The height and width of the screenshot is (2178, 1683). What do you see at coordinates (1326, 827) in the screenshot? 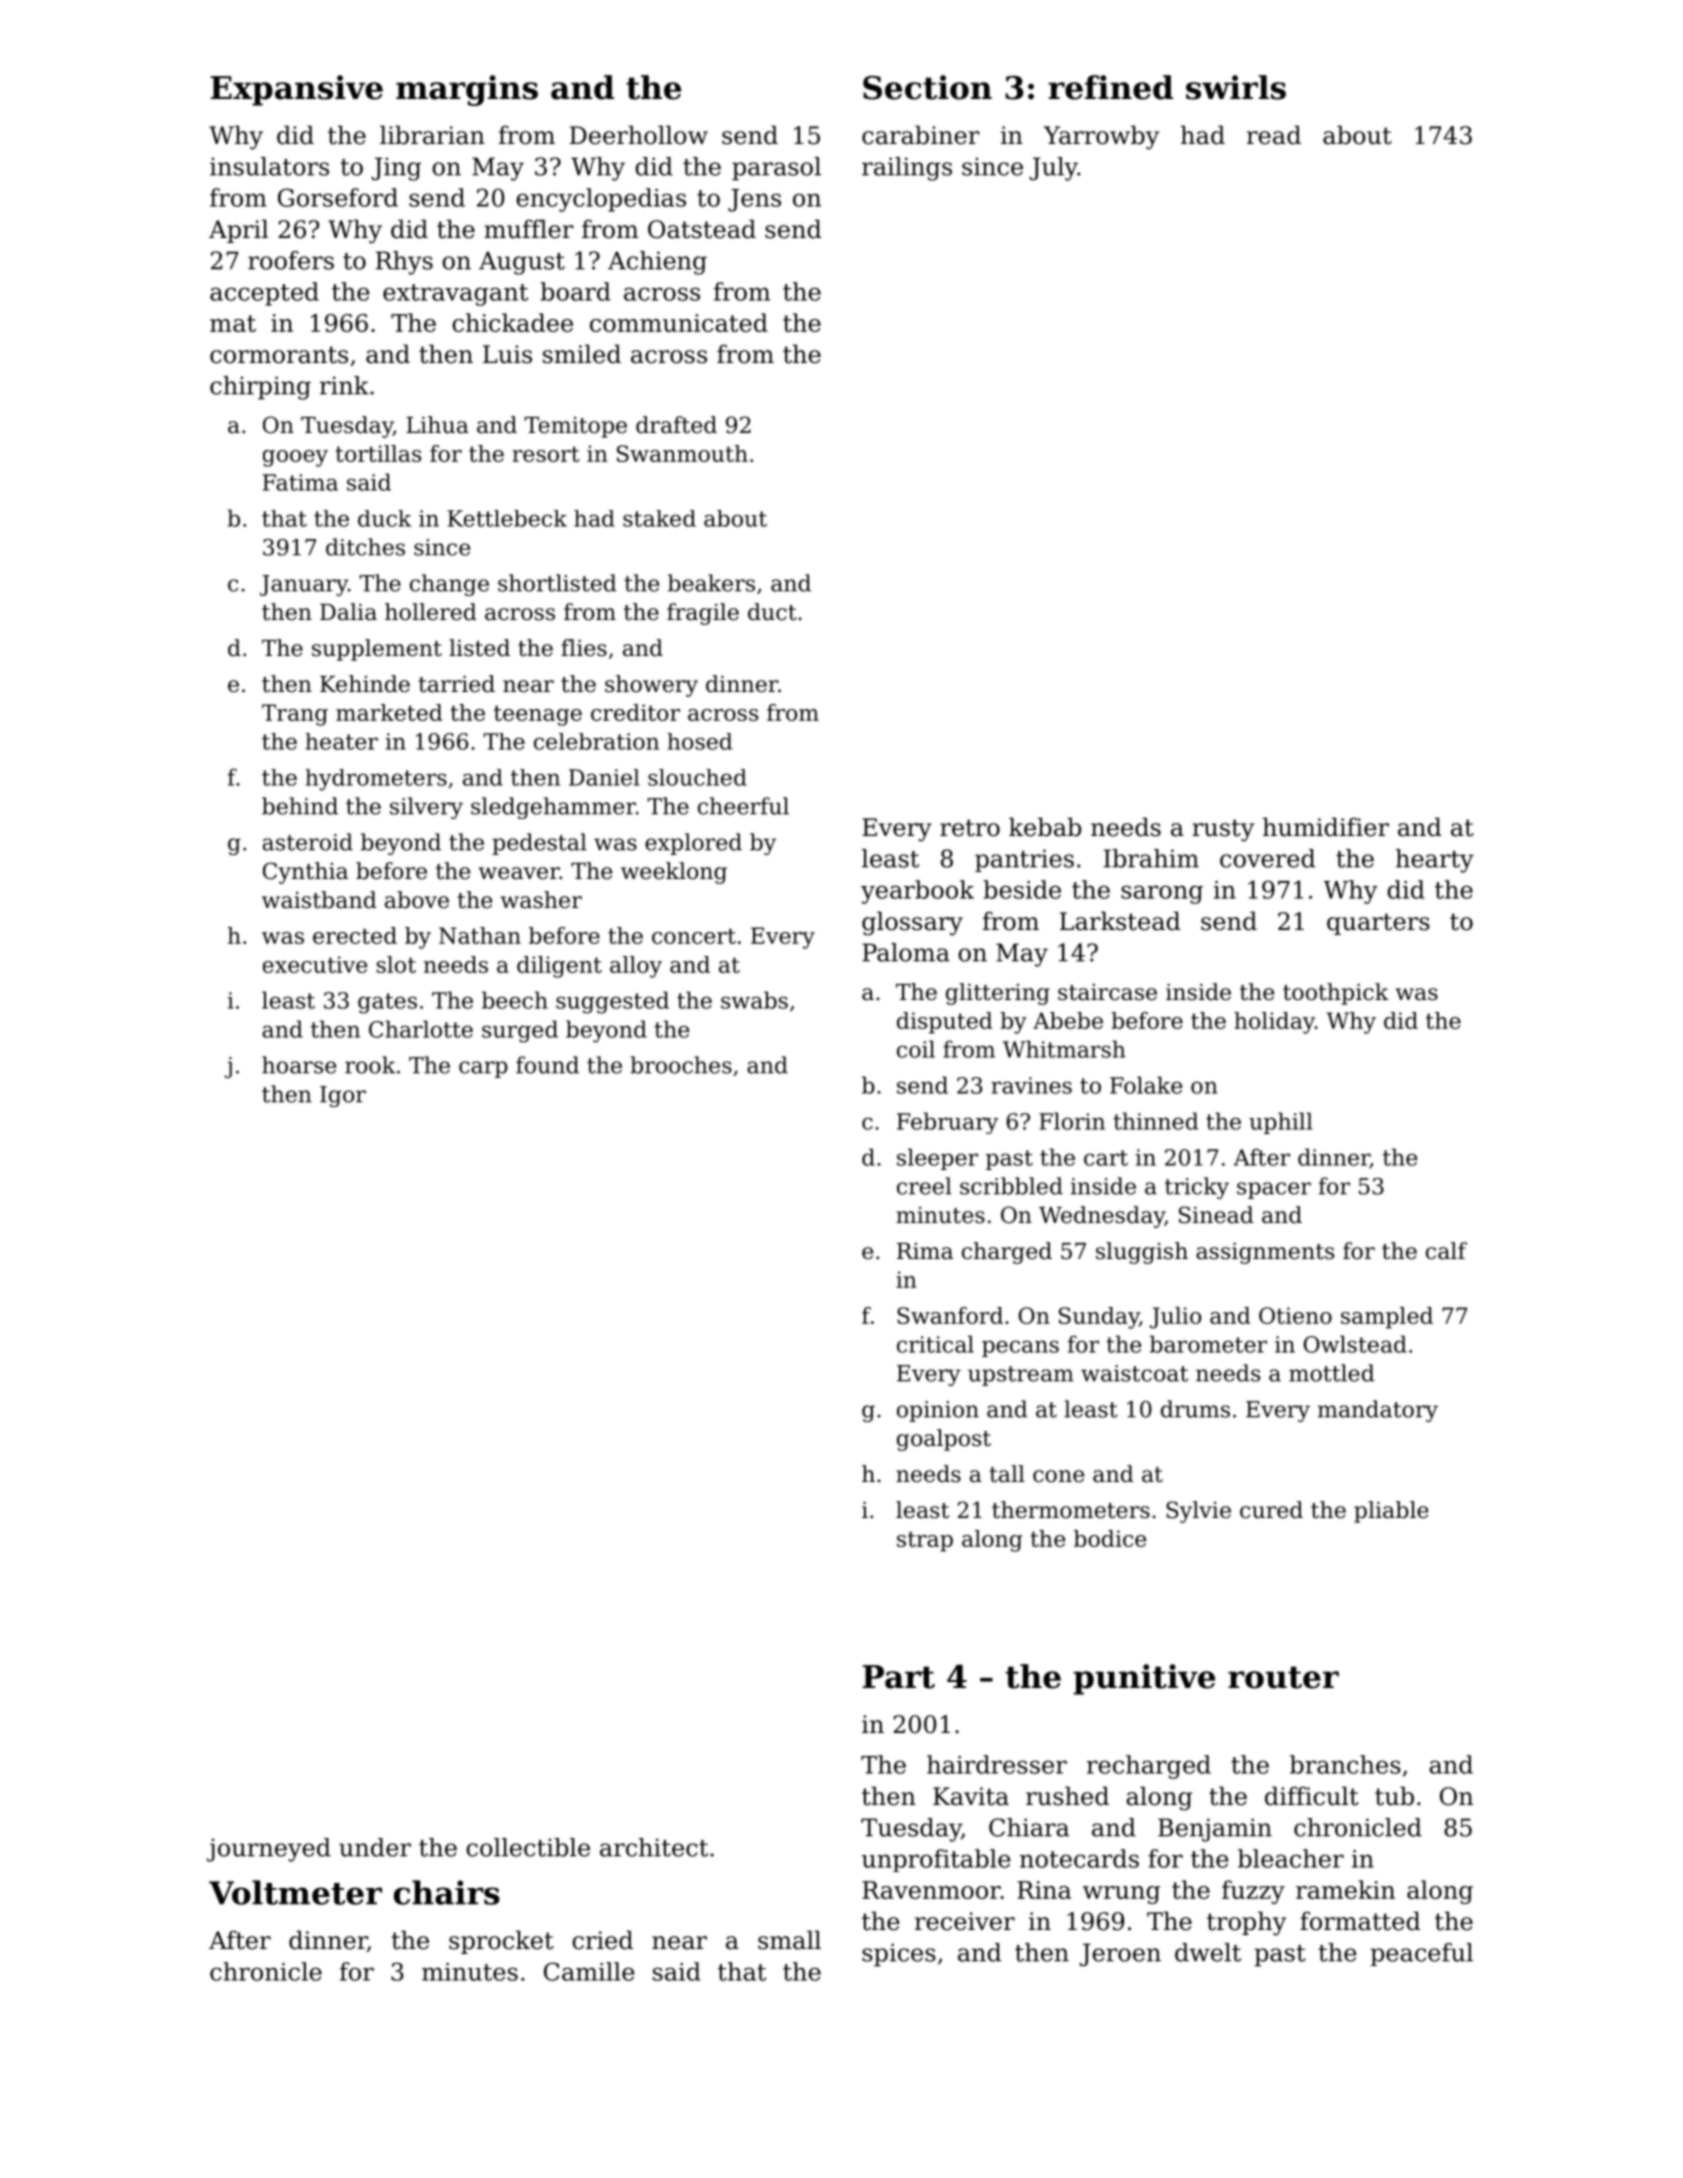
I see `humidifier` at bounding box center [1326, 827].
